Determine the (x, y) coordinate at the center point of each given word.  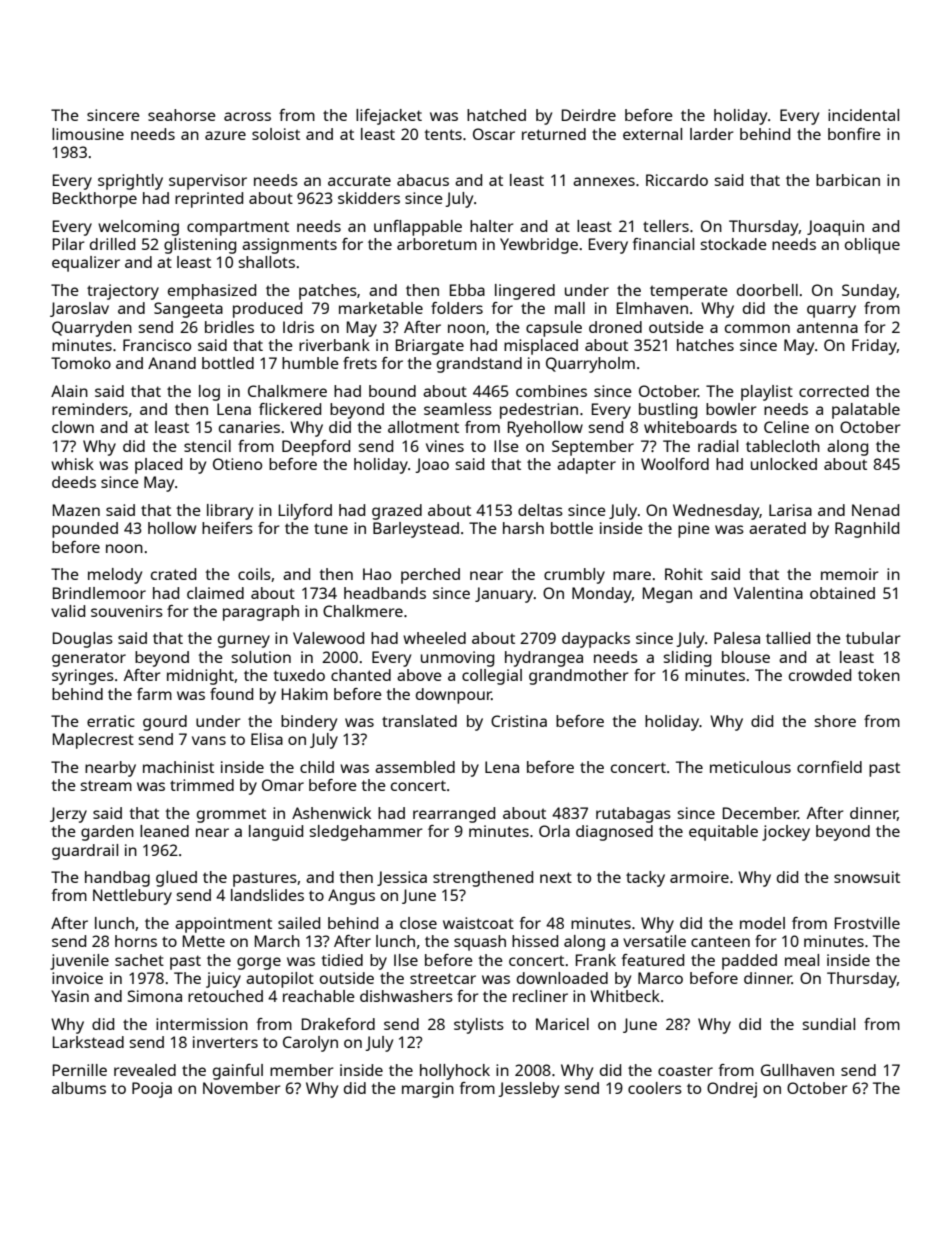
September (593, 448)
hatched (496, 115)
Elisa (267, 739)
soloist (276, 134)
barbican (848, 180)
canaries (249, 427)
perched (430, 576)
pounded (85, 530)
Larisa (790, 510)
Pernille (80, 1070)
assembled (415, 767)
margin (428, 1090)
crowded (820, 675)
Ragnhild (867, 530)
